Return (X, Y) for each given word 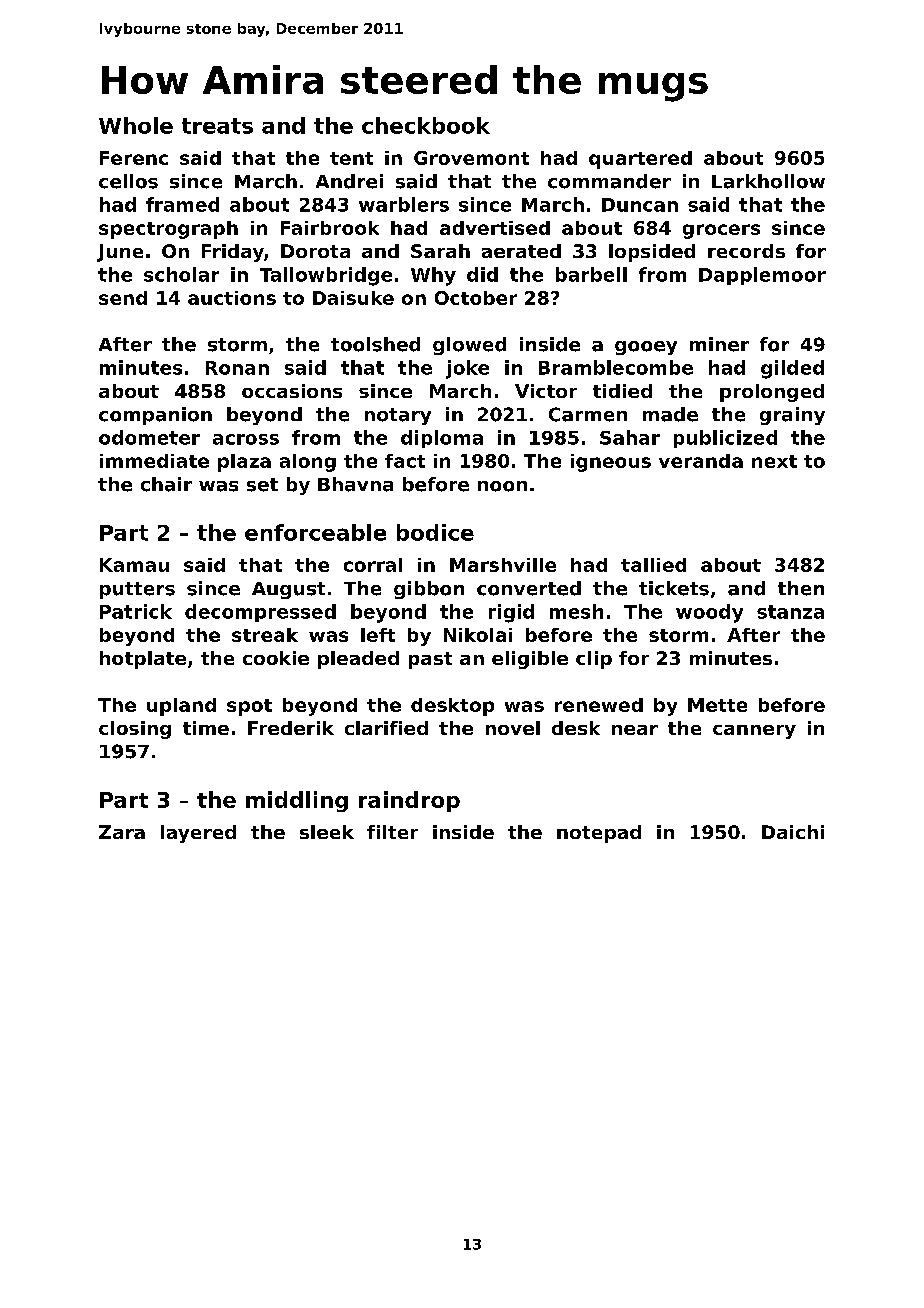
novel (513, 728)
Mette (717, 705)
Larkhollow (768, 181)
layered (198, 834)
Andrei (349, 181)
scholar (181, 274)
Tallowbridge (326, 276)
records (746, 251)
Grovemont (471, 158)
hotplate (143, 660)
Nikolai (478, 635)
